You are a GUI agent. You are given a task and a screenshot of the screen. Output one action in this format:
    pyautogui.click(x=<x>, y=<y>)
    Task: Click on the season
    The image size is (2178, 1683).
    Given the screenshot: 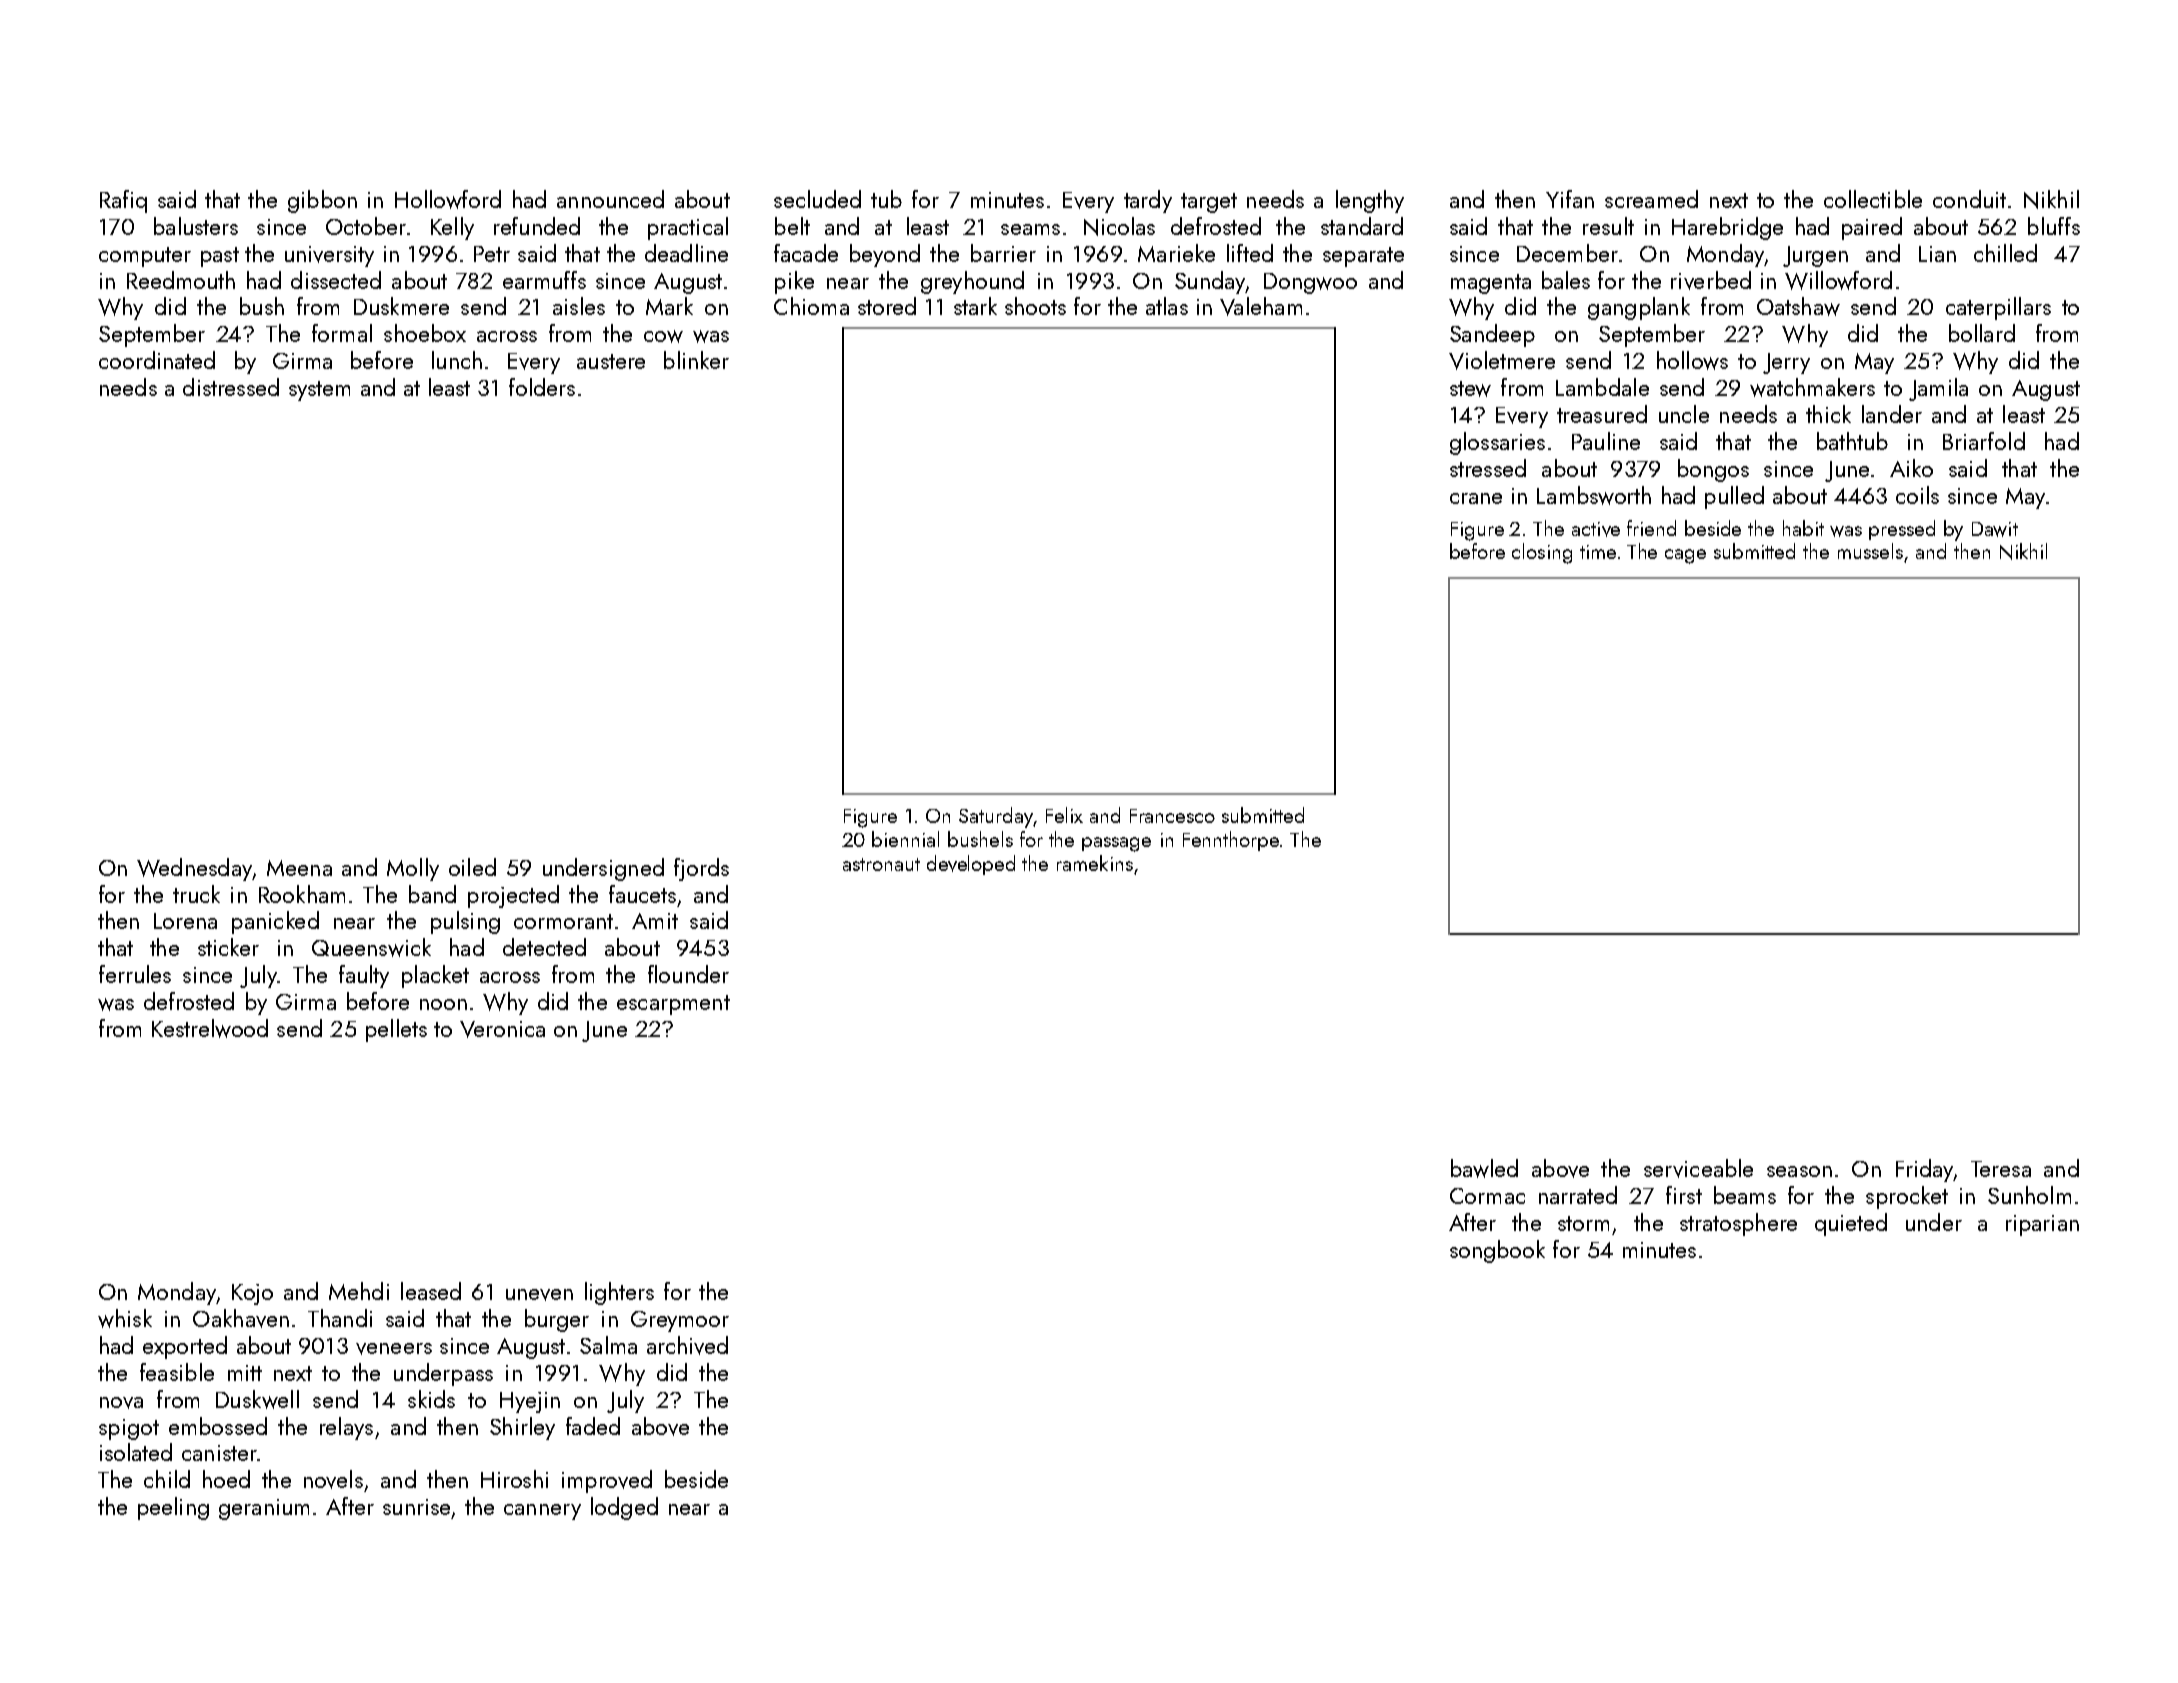 What is the action you would take?
    pyautogui.click(x=1799, y=1171)
